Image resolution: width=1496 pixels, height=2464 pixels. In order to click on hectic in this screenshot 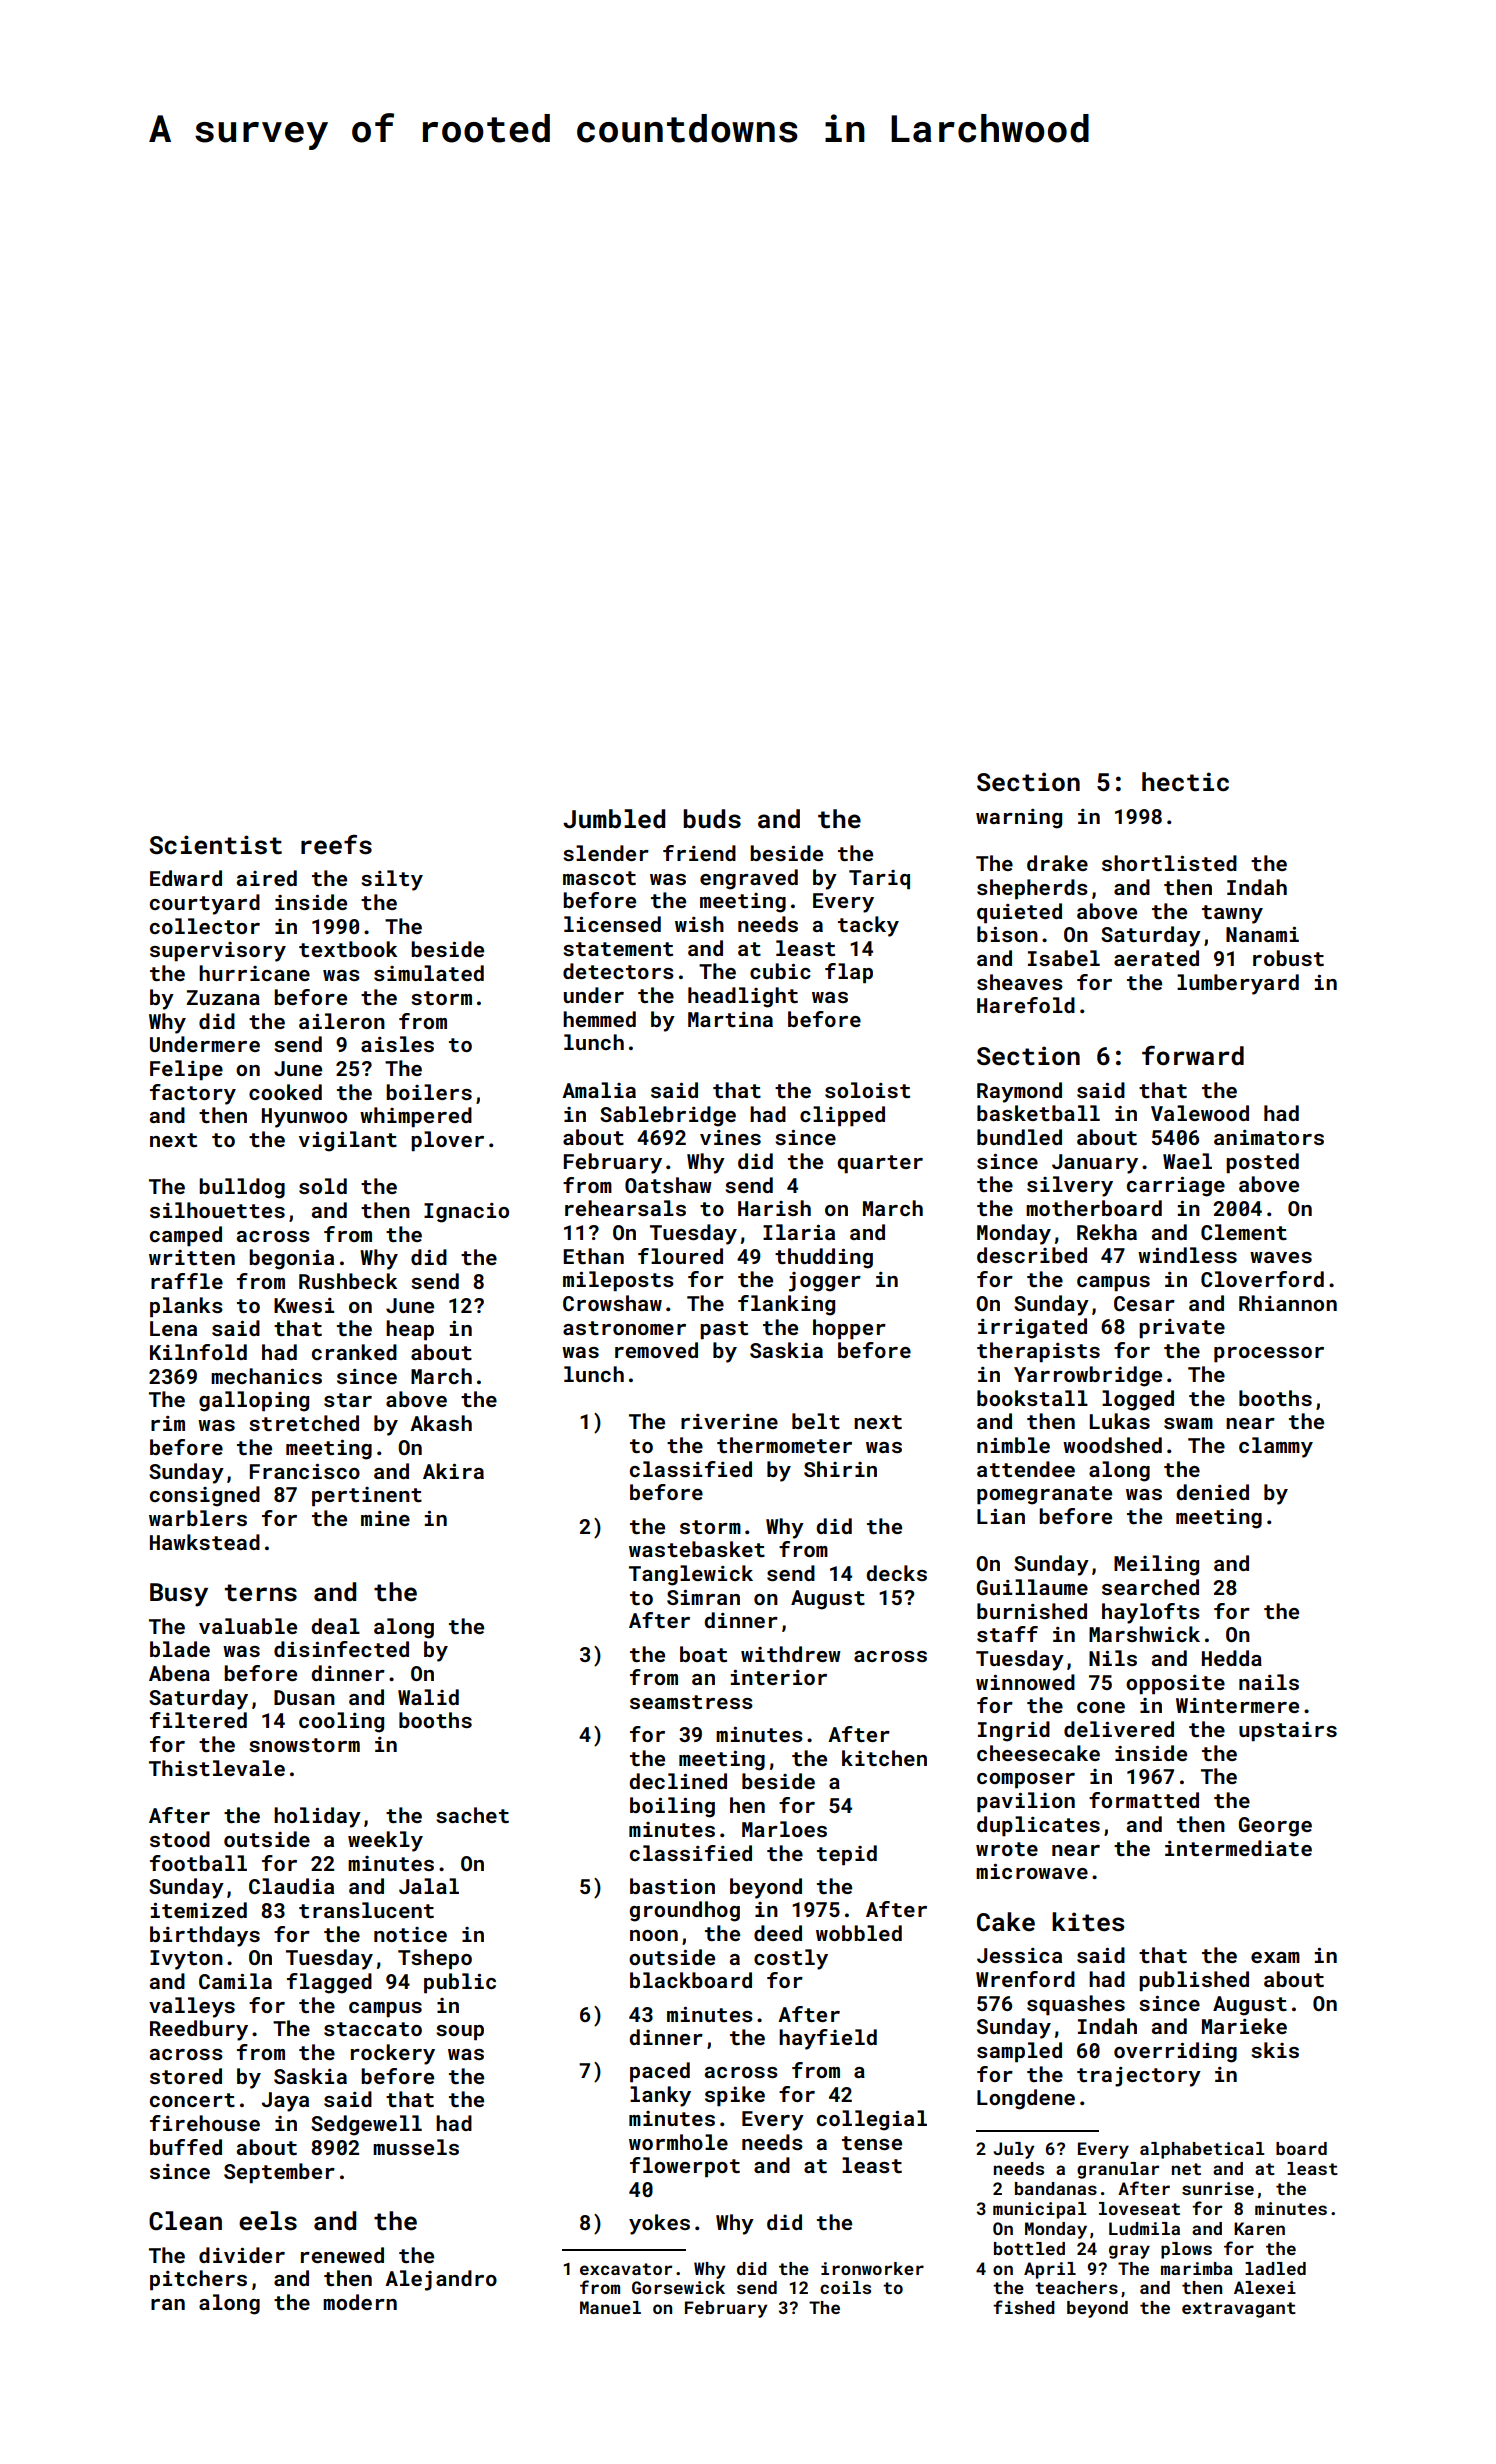, I will do `click(1185, 782)`.
